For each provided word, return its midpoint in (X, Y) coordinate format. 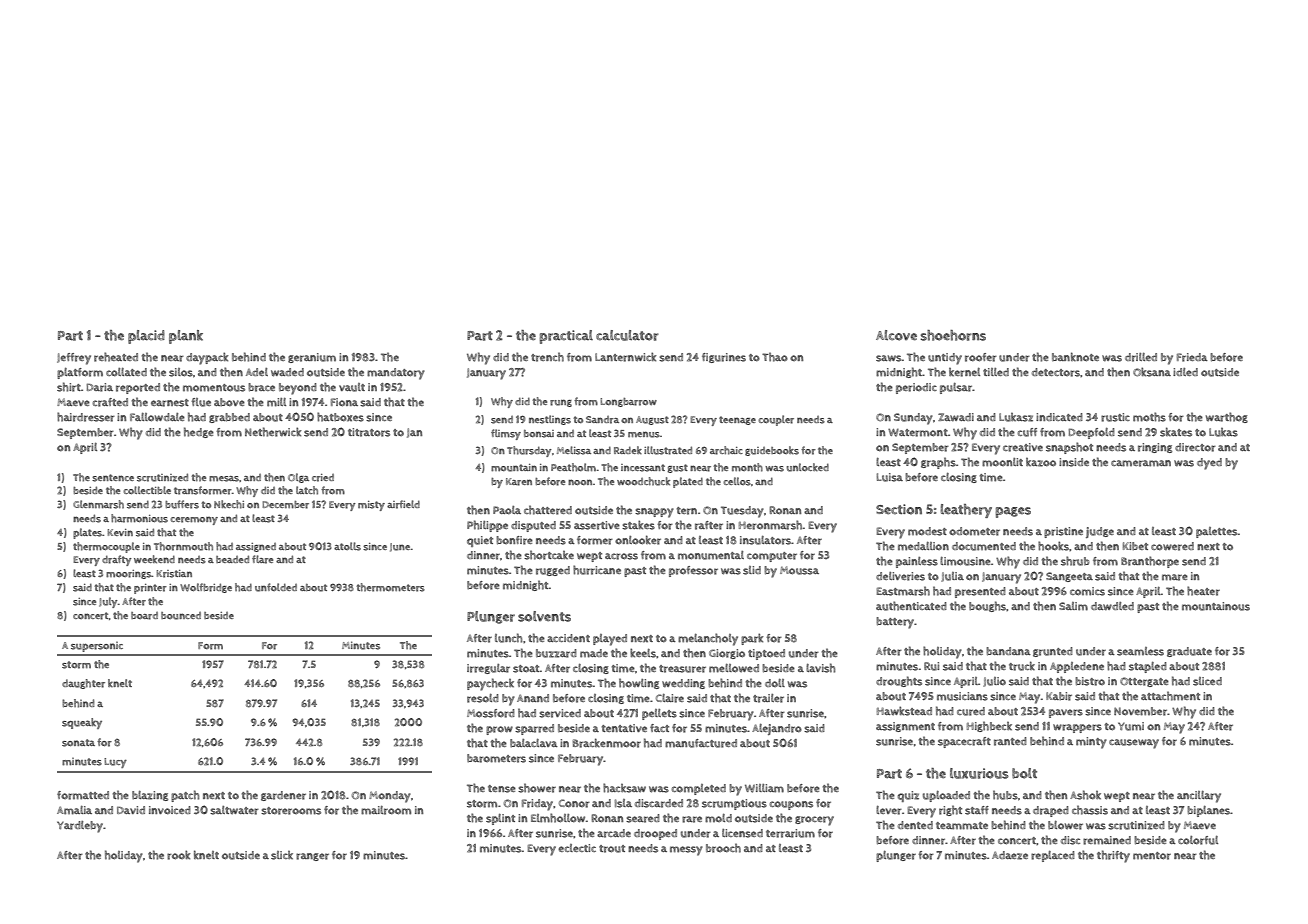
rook (178, 855)
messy (686, 851)
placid (146, 337)
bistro (1090, 681)
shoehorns (953, 335)
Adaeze (1010, 855)
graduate (1189, 652)
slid (752, 570)
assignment (905, 727)
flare (262, 559)
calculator (627, 335)
